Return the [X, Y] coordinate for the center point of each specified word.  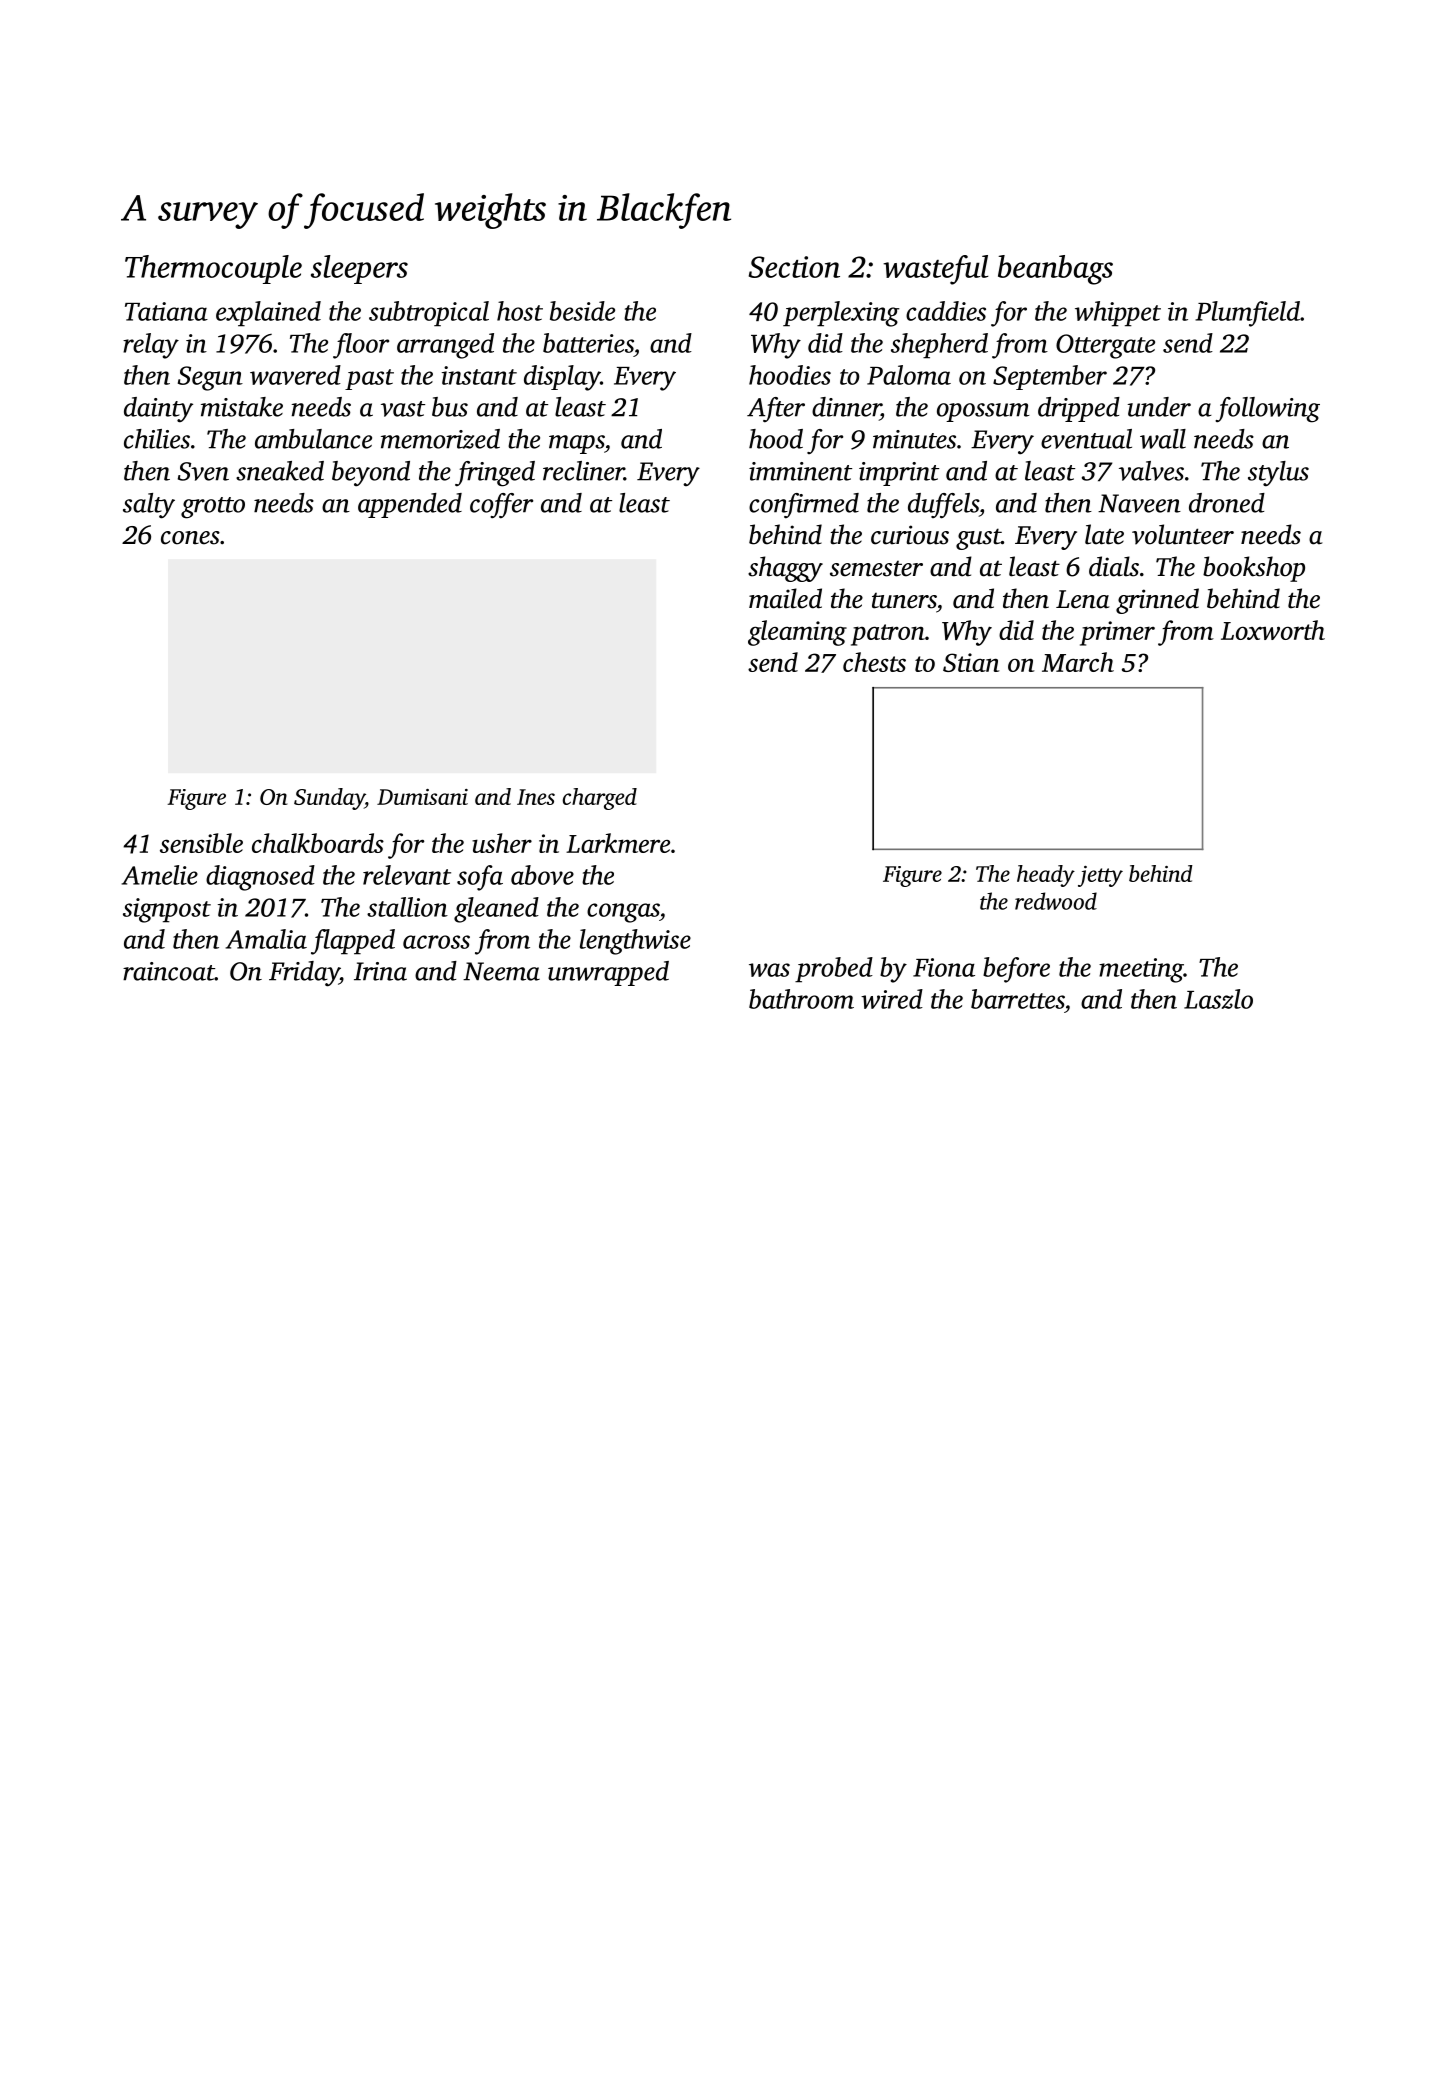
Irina [380, 971]
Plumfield [1247, 314]
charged [600, 799]
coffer [501, 506]
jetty [1100, 876]
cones [190, 538]
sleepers [359, 269]
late [1104, 534]
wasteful [935, 270]
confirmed [804, 506]
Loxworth [1273, 630]
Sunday [329, 799]
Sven [203, 471]
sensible [201, 843]
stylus [1278, 474]
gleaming [797, 633]
